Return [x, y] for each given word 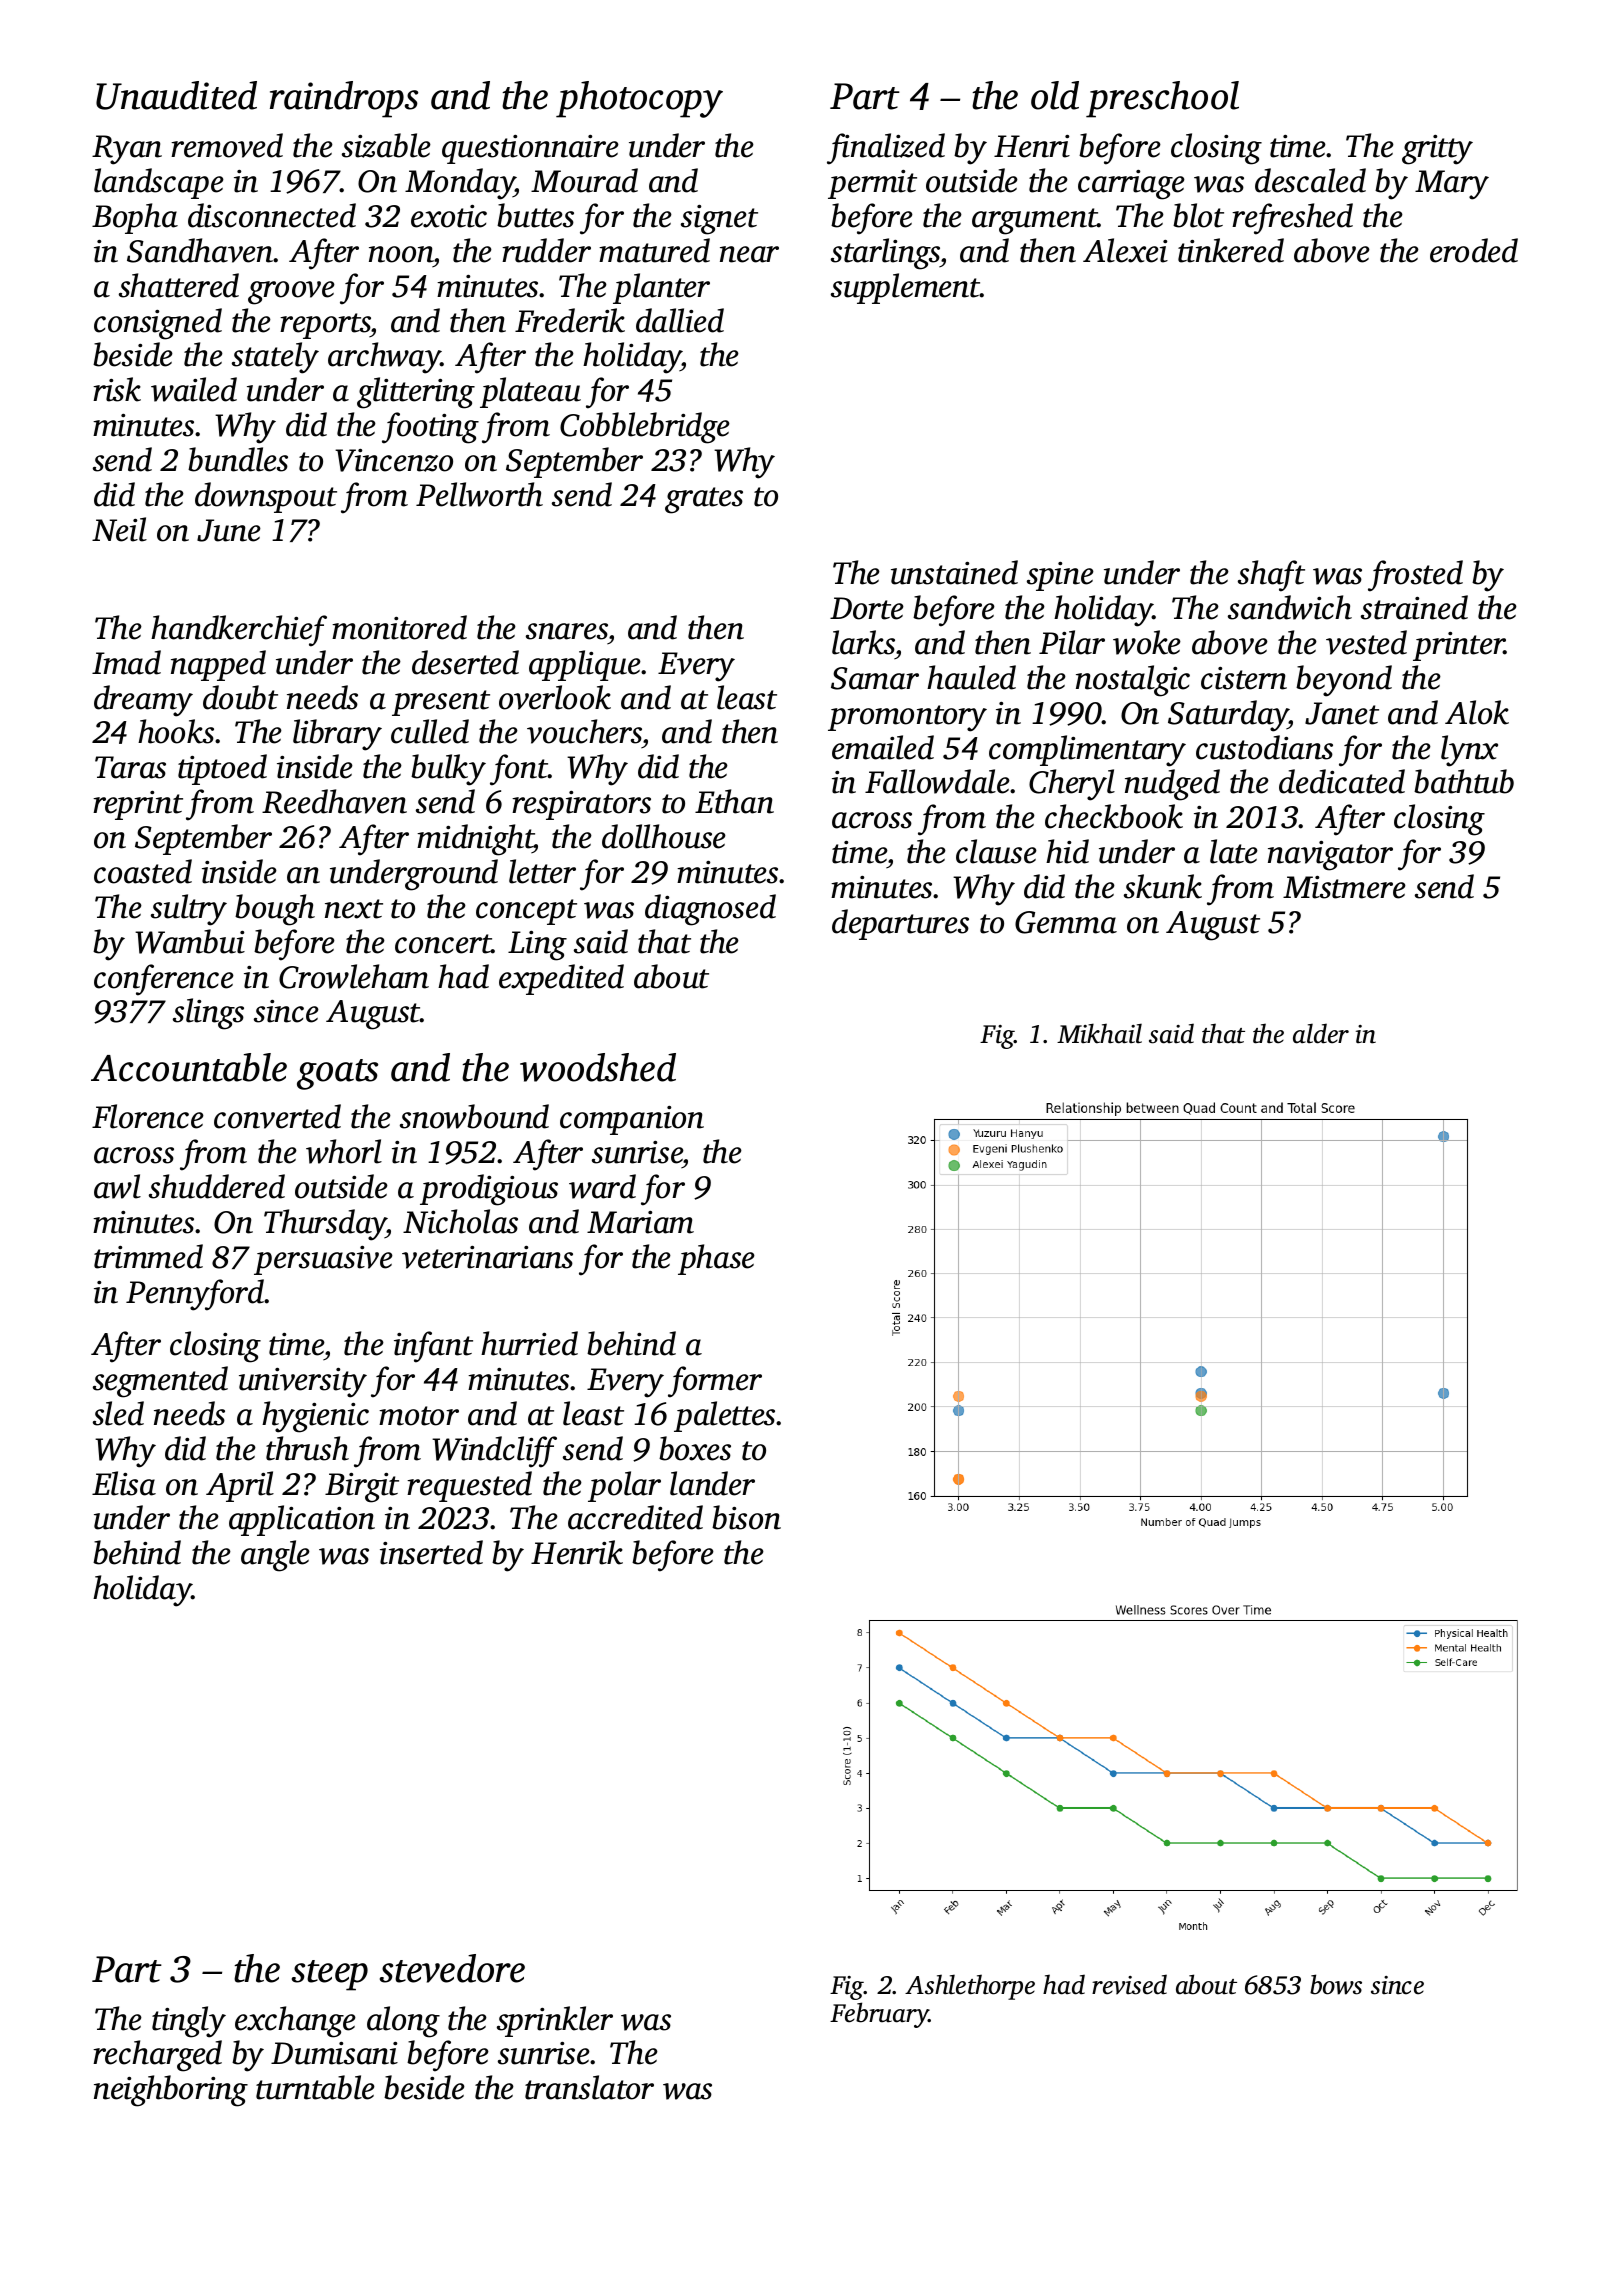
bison [746, 1517]
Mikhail [1099, 1033]
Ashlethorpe [970, 1987]
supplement [905, 288]
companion [632, 1120]
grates [704, 500]
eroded [1474, 250]
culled [430, 731]
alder [1321, 1033]
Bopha [135, 218]
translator [589, 2087]
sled [118, 1413]
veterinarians [487, 1257]
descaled [1310, 180]
